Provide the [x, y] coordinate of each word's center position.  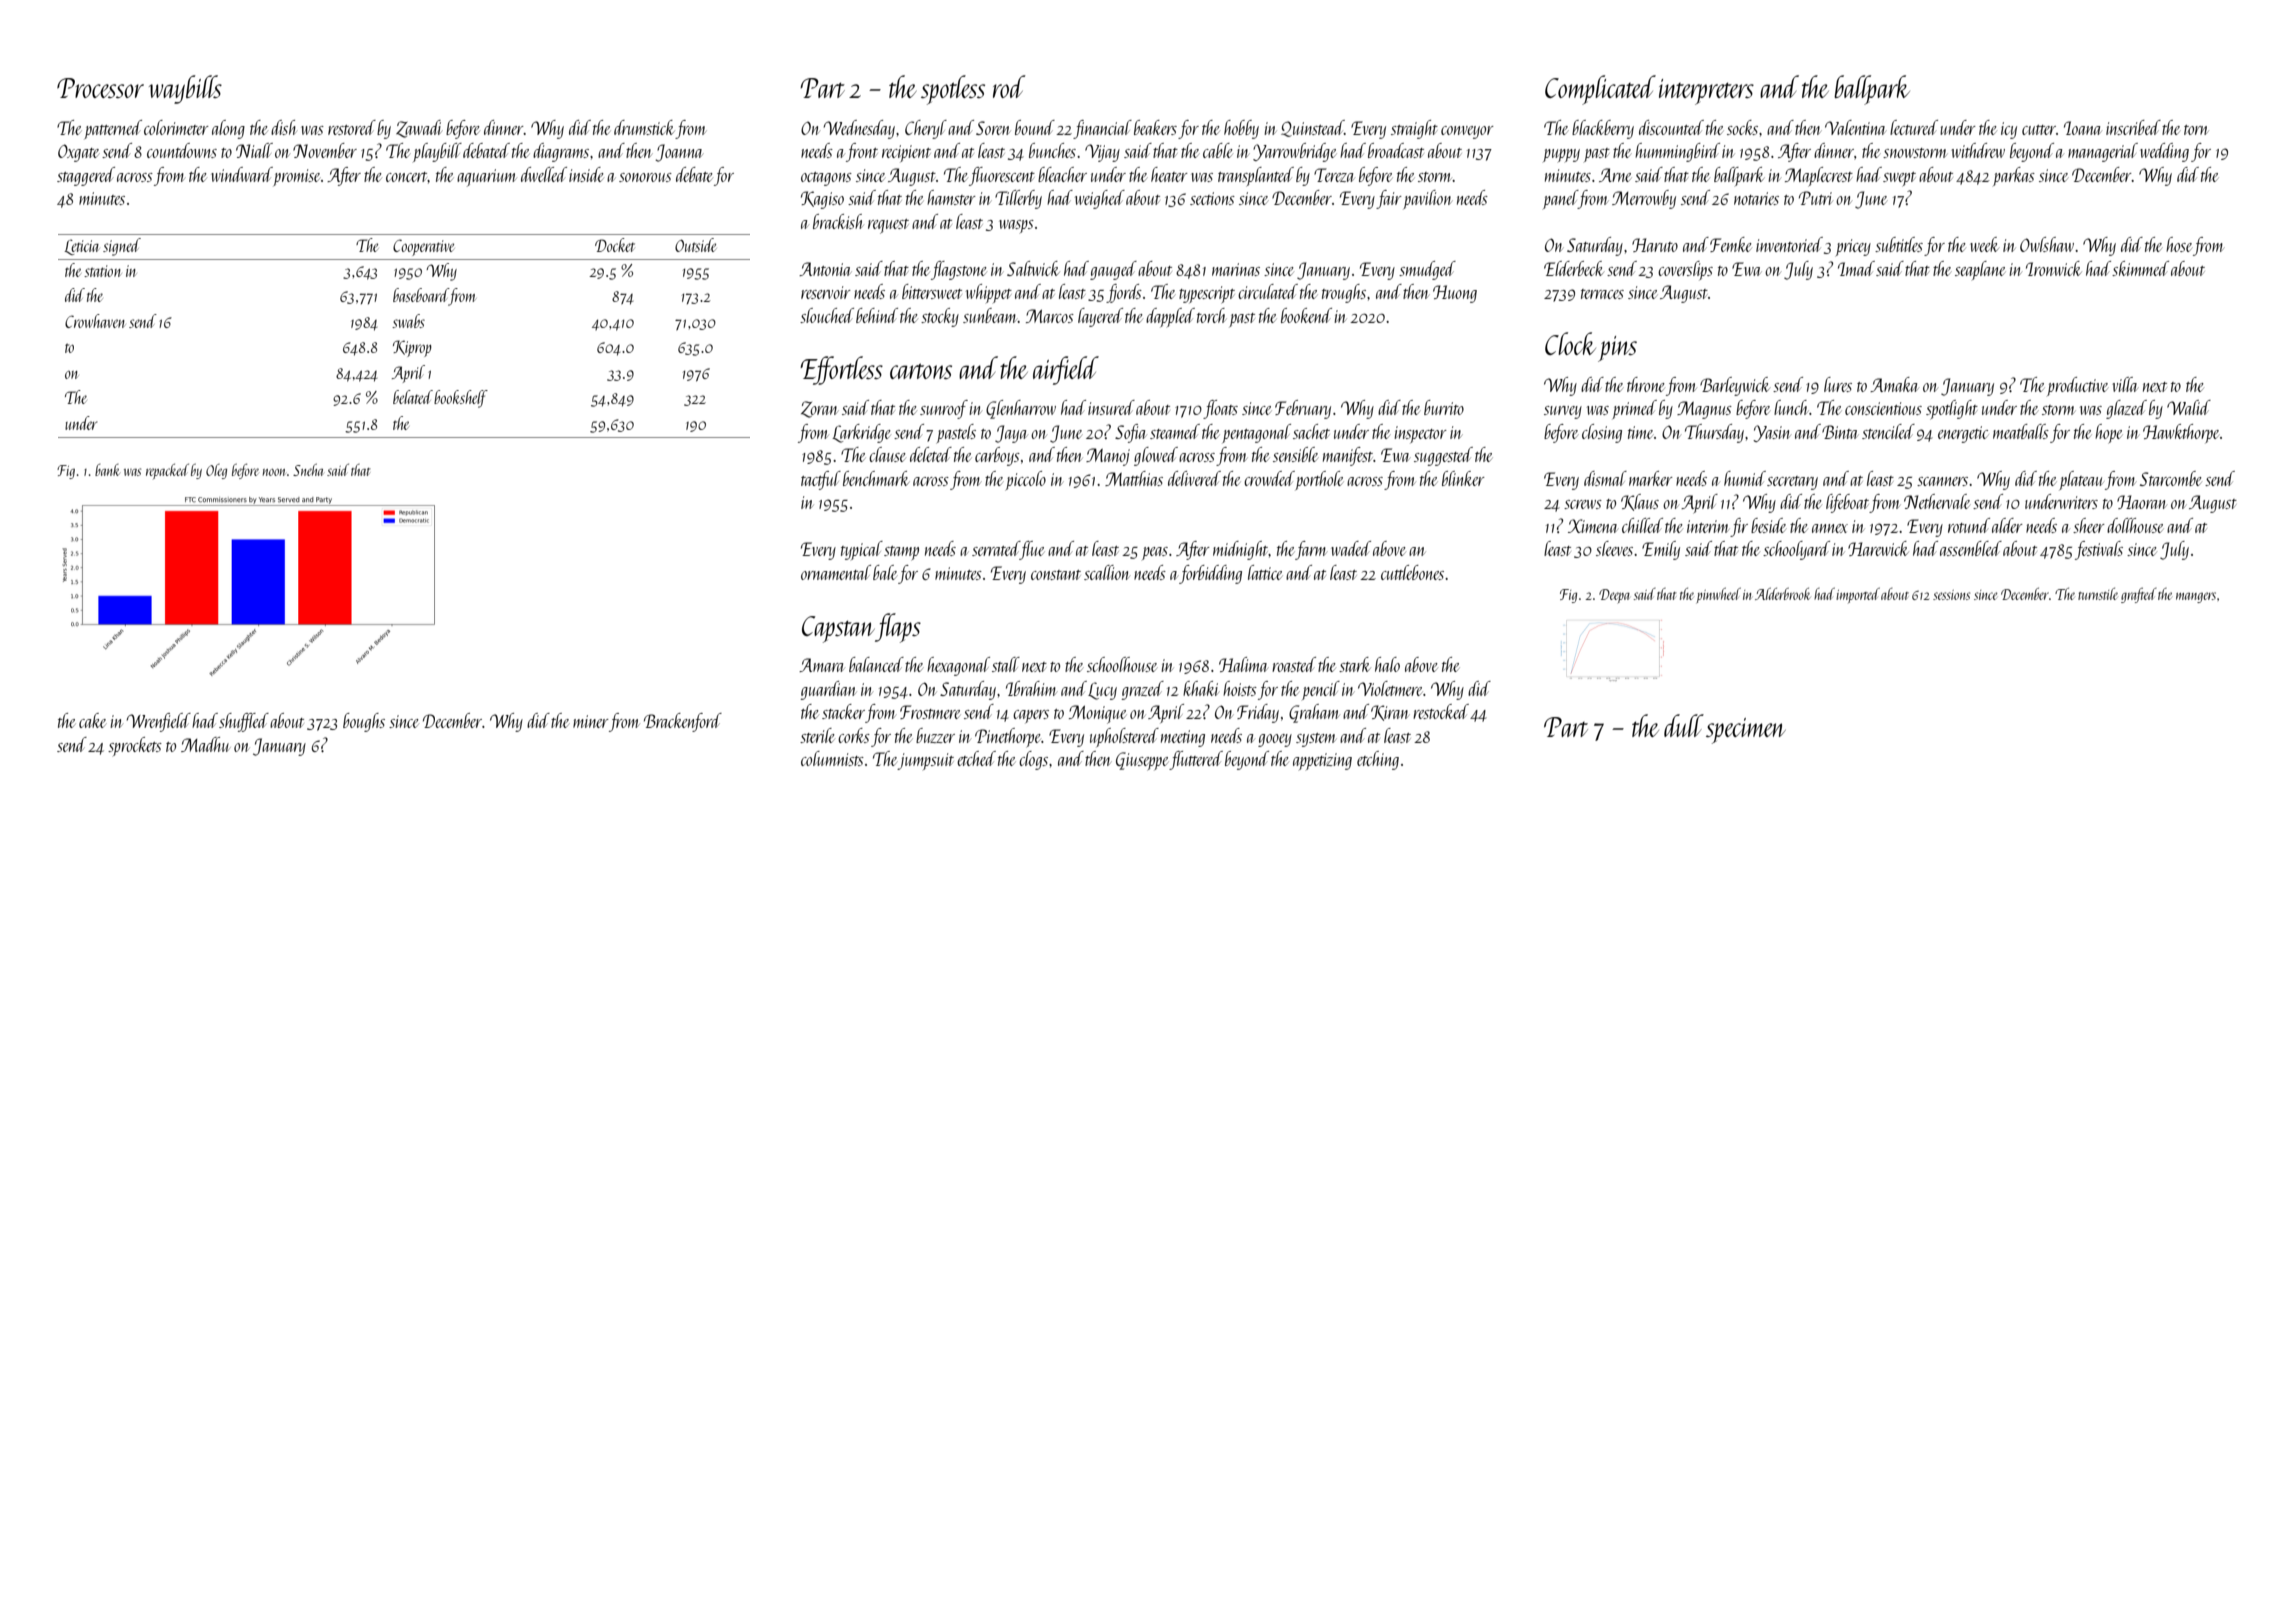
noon [274, 472]
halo [1387, 664]
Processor [100, 88]
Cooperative [423, 247]
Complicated [1600, 90]
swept [1899, 179]
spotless [953, 90]
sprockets [135, 746]
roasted [1294, 664]
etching [1378, 760]
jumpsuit [926, 761]
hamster [951, 197]
